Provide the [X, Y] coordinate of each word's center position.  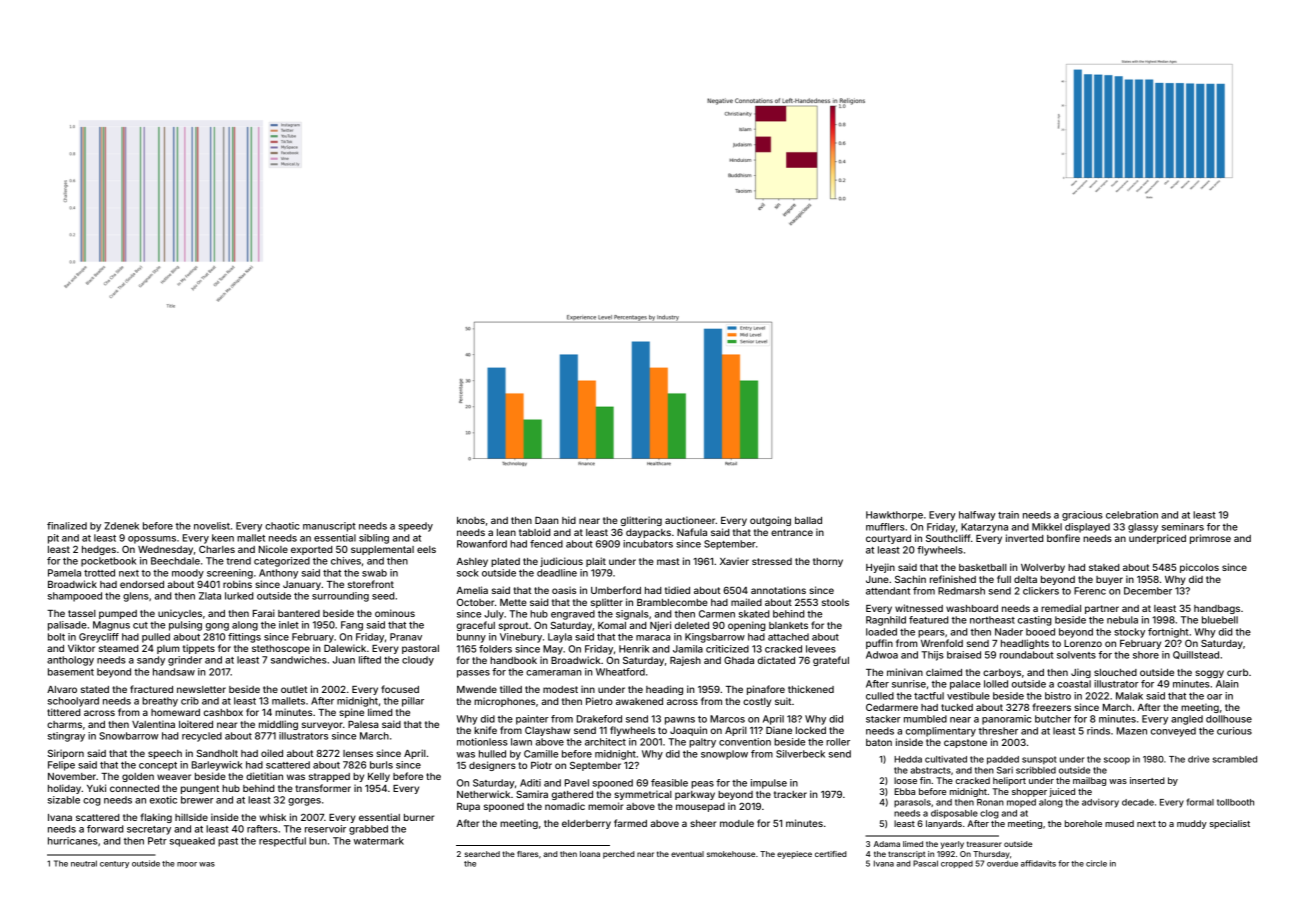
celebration [1132, 515]
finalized [67, 526]
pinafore [766, 690]
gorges [304, 802]
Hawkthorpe [894, 516]
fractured [151, 689]
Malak [1129, 696]
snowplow [724, 755]
